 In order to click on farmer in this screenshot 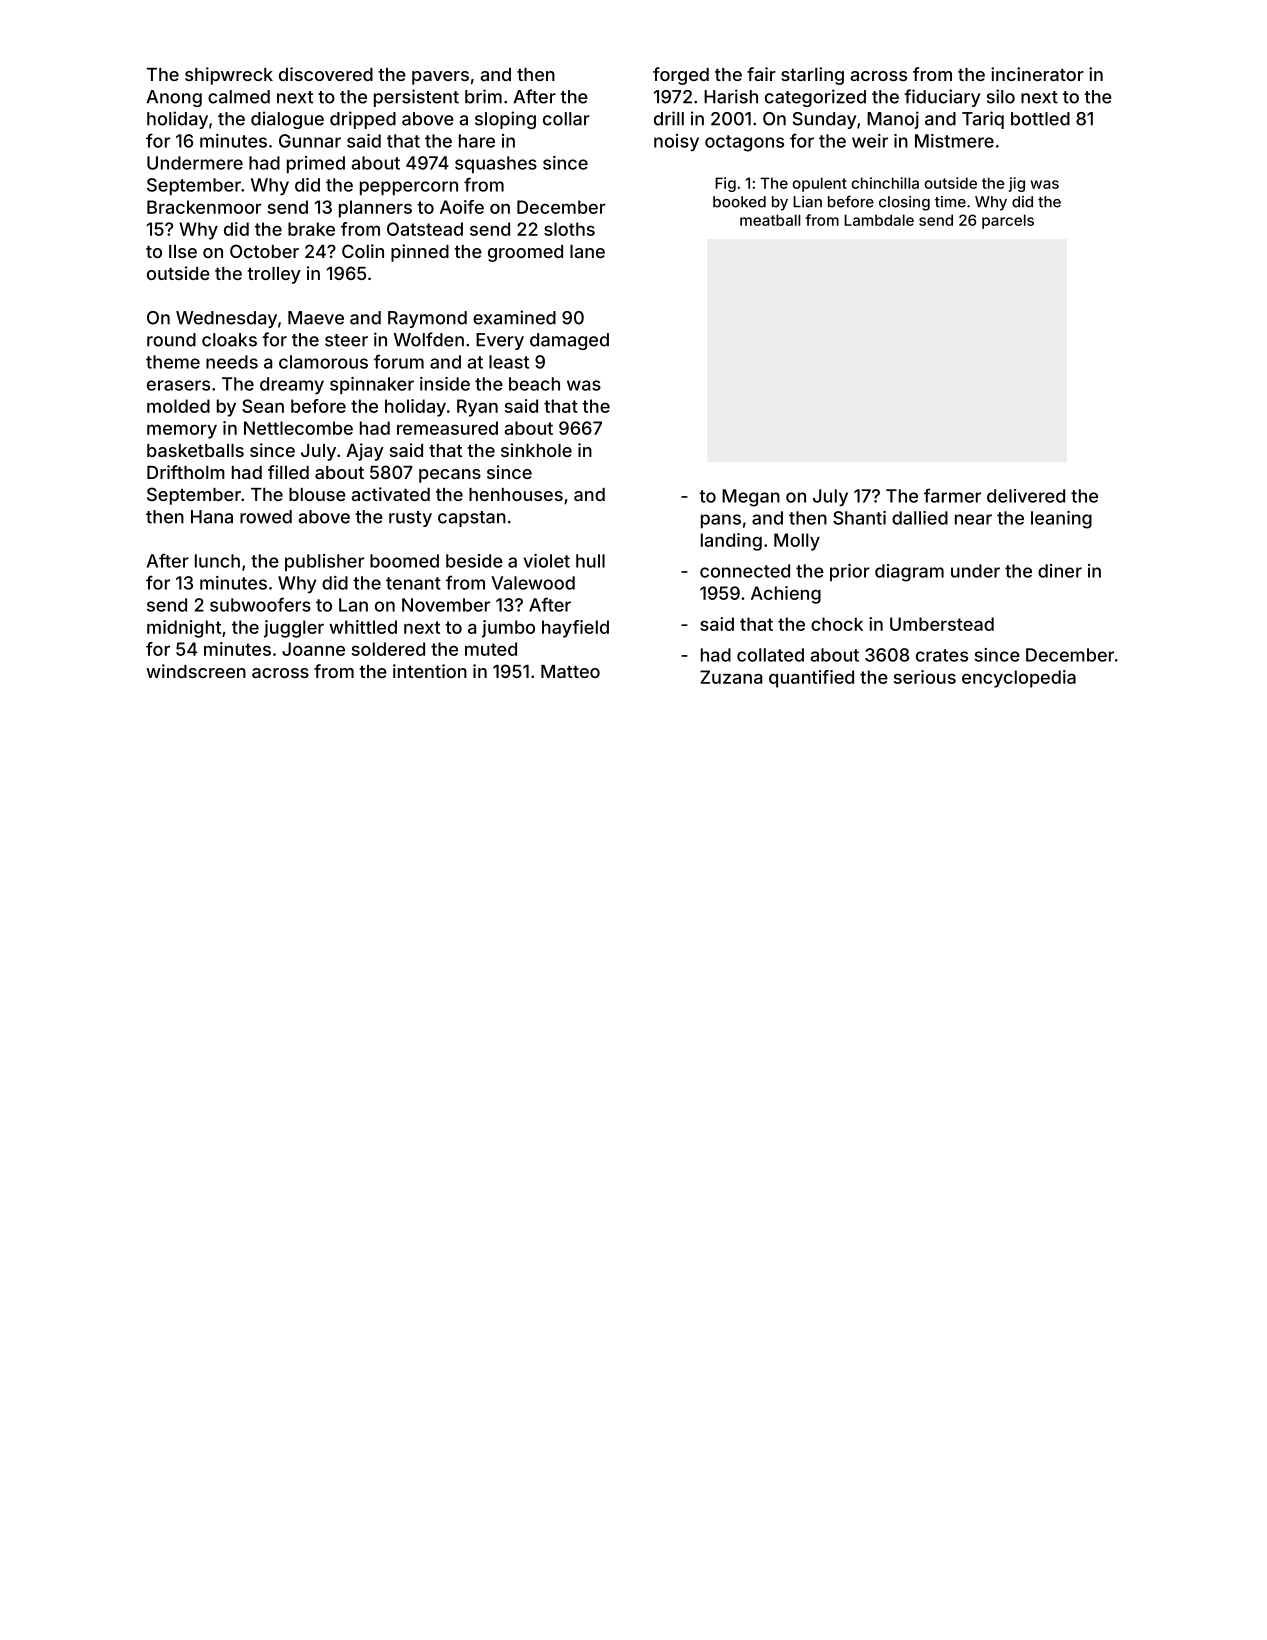, I will do `click(952, 495)`.
